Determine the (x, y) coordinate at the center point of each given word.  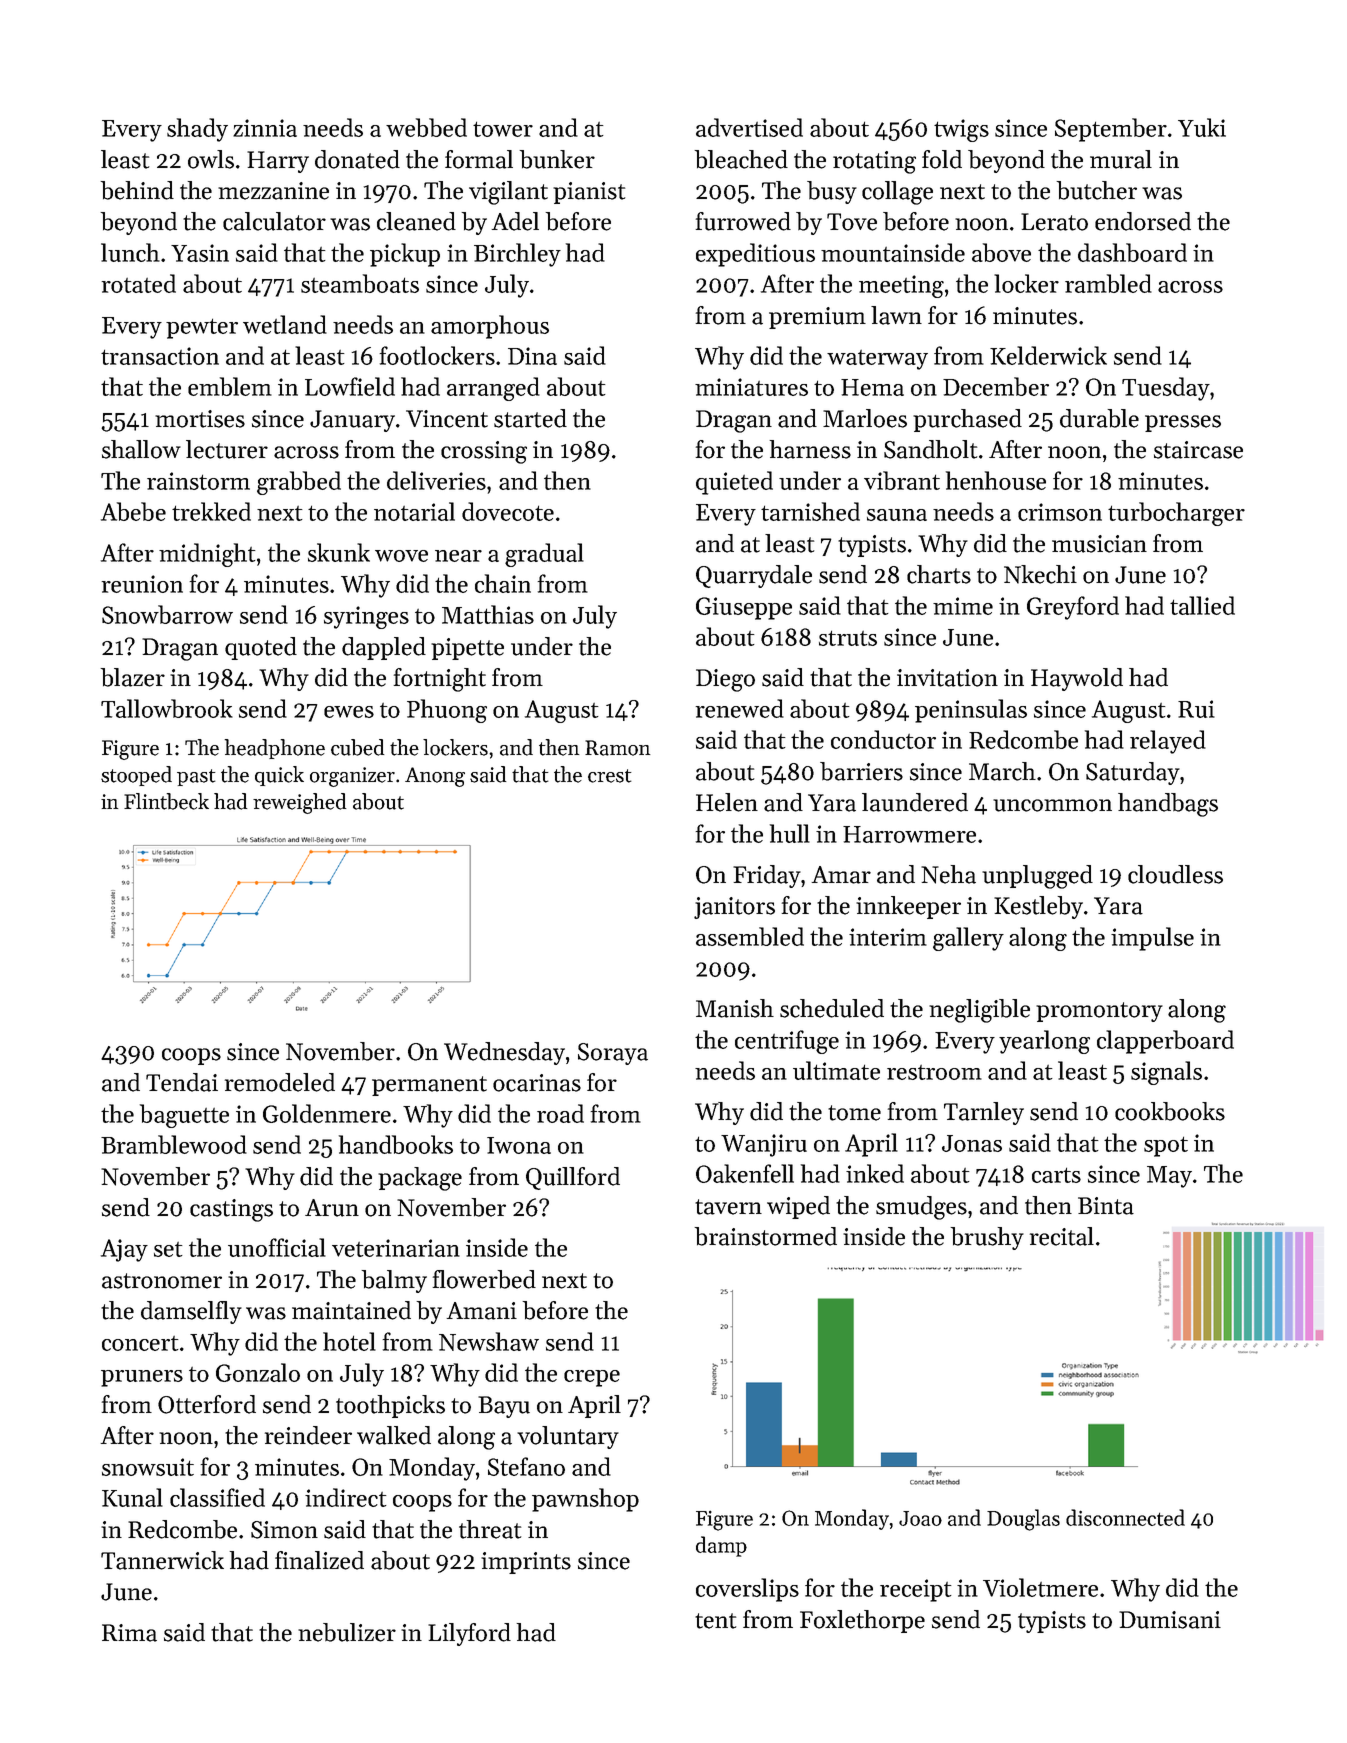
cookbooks (1170, 1111)
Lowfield (350, 386)
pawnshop (585, 1500)
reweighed (299, 803)
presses (1183, 423)
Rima (129, 1633)
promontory (1099, 1012)
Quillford (573, 1178)
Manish (735, 1008)
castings (231, 1210)
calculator (274, 221)
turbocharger (1176, 514)
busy (832, 192)
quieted (734, 483)
